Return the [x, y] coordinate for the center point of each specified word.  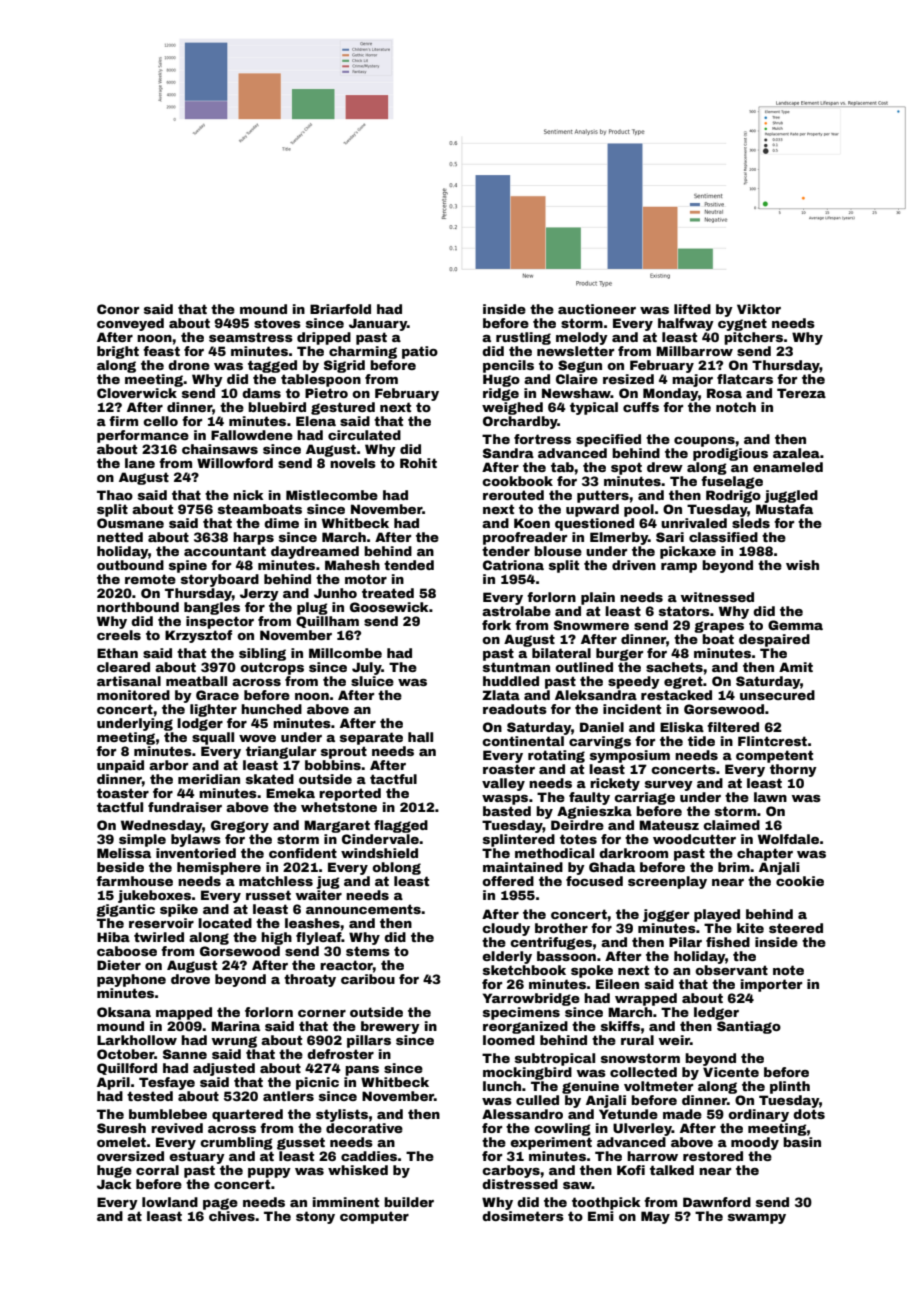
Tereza [801, 393]
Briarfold [340, 309]
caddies [369, 1156]
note [788, 970]
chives [232, 1216]
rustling [523, 338]
